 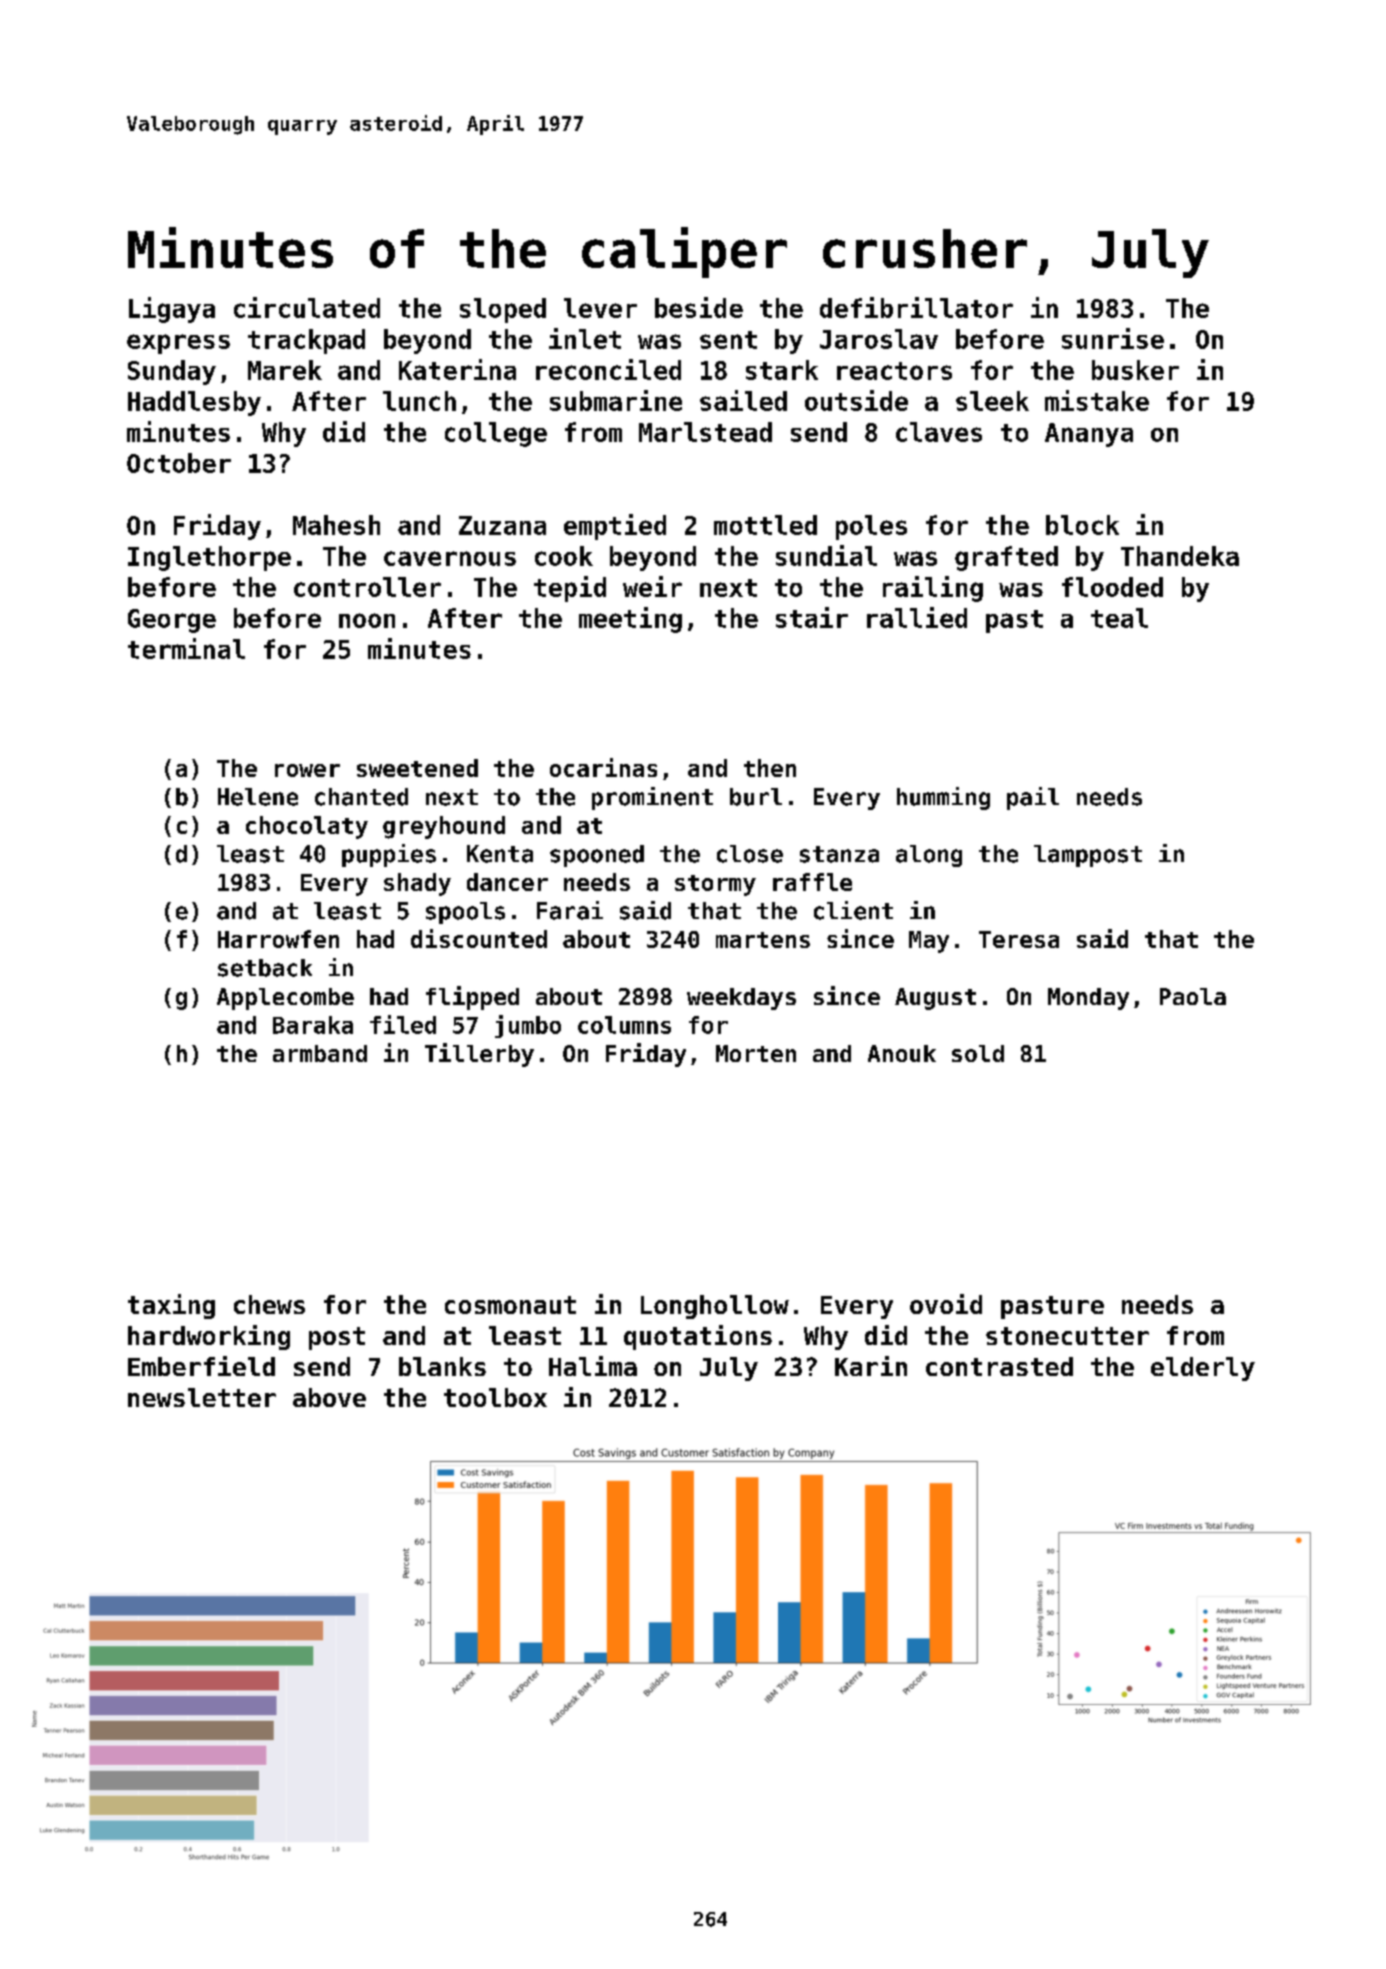 What do you see at coordinates (741, 999) in the page?
I see `weekdays` at bounding box center [741, 999].
